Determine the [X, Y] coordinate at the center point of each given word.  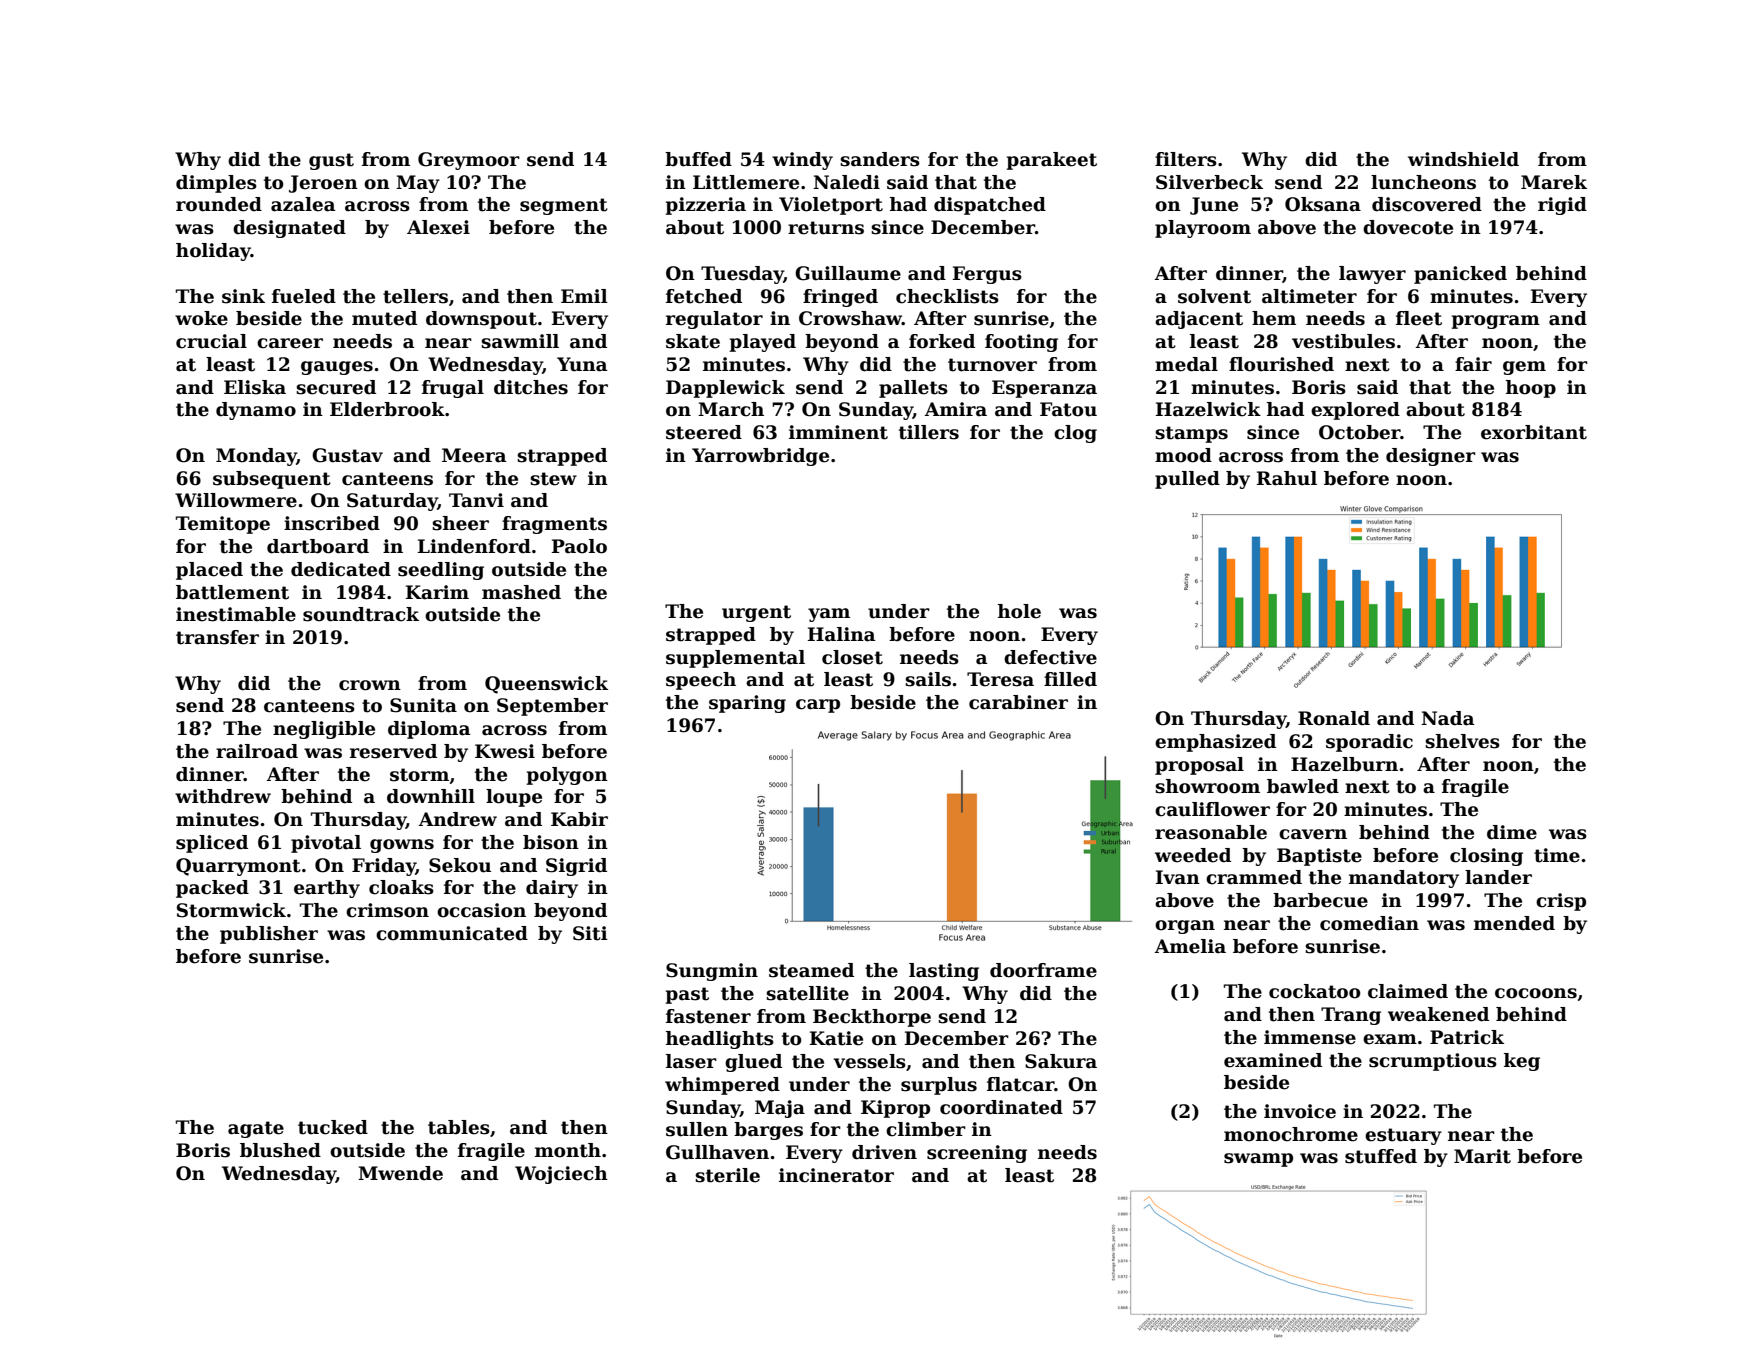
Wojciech [561, 1175]
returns [826, 228]
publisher [269, 935]
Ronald [1334, 718]
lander [1498, 877]
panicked [1460, 275]
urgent [756, 613]
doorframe [1043, 970]
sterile [727, 1175]
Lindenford [474, 546]
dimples [216, 184]
